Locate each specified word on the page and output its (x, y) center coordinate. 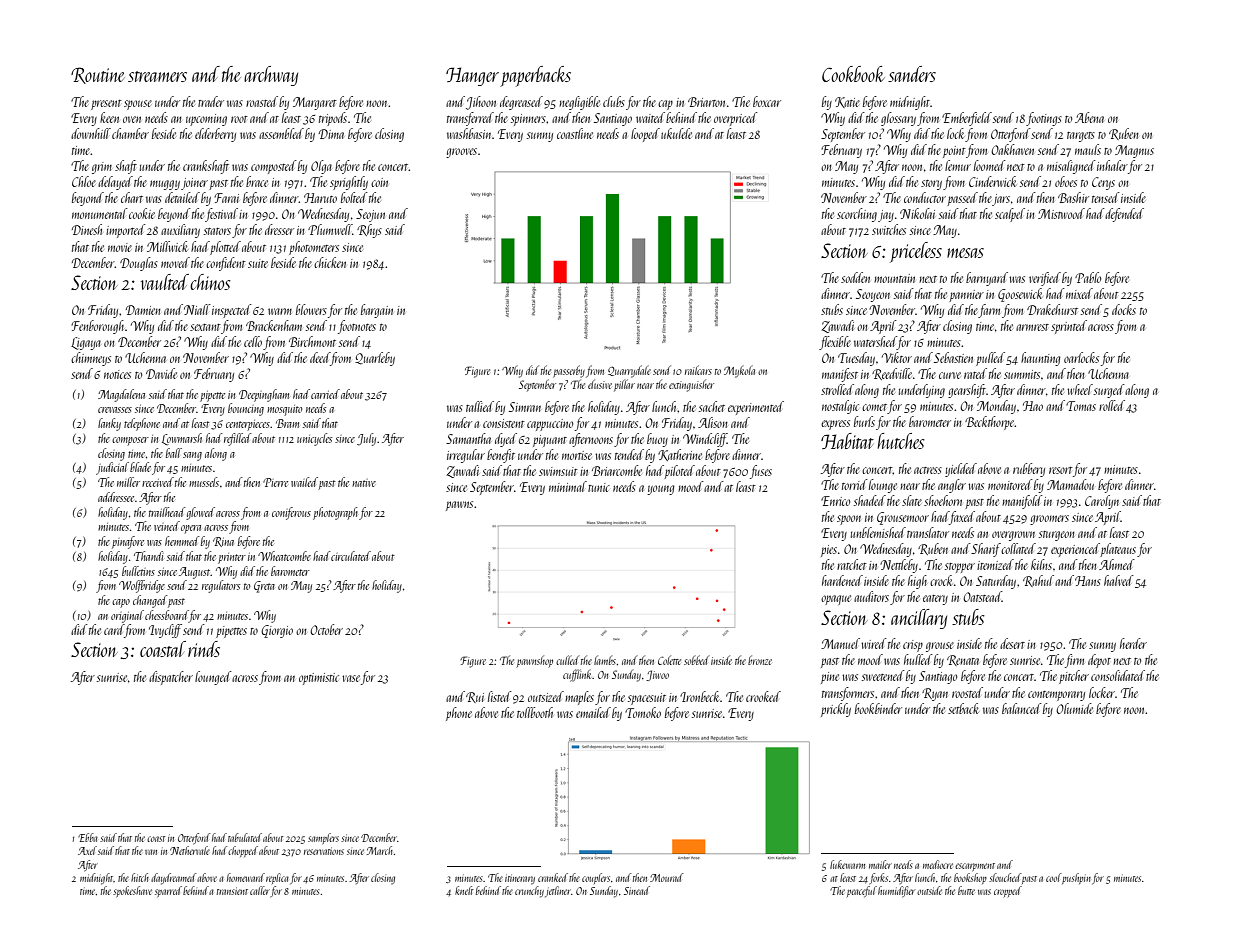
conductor (925, 197)
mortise (577, 455)
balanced (1022, 708)
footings (1044, 119)
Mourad (666, 877)
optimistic (319, 679)
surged (1109, 391)
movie (120, 247)
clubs (614, 101)
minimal (568, 486)
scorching (857, 215)
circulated (351, 556)
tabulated (245, 837)
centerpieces (248, 425)
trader (211, 101)
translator (928, 532)
